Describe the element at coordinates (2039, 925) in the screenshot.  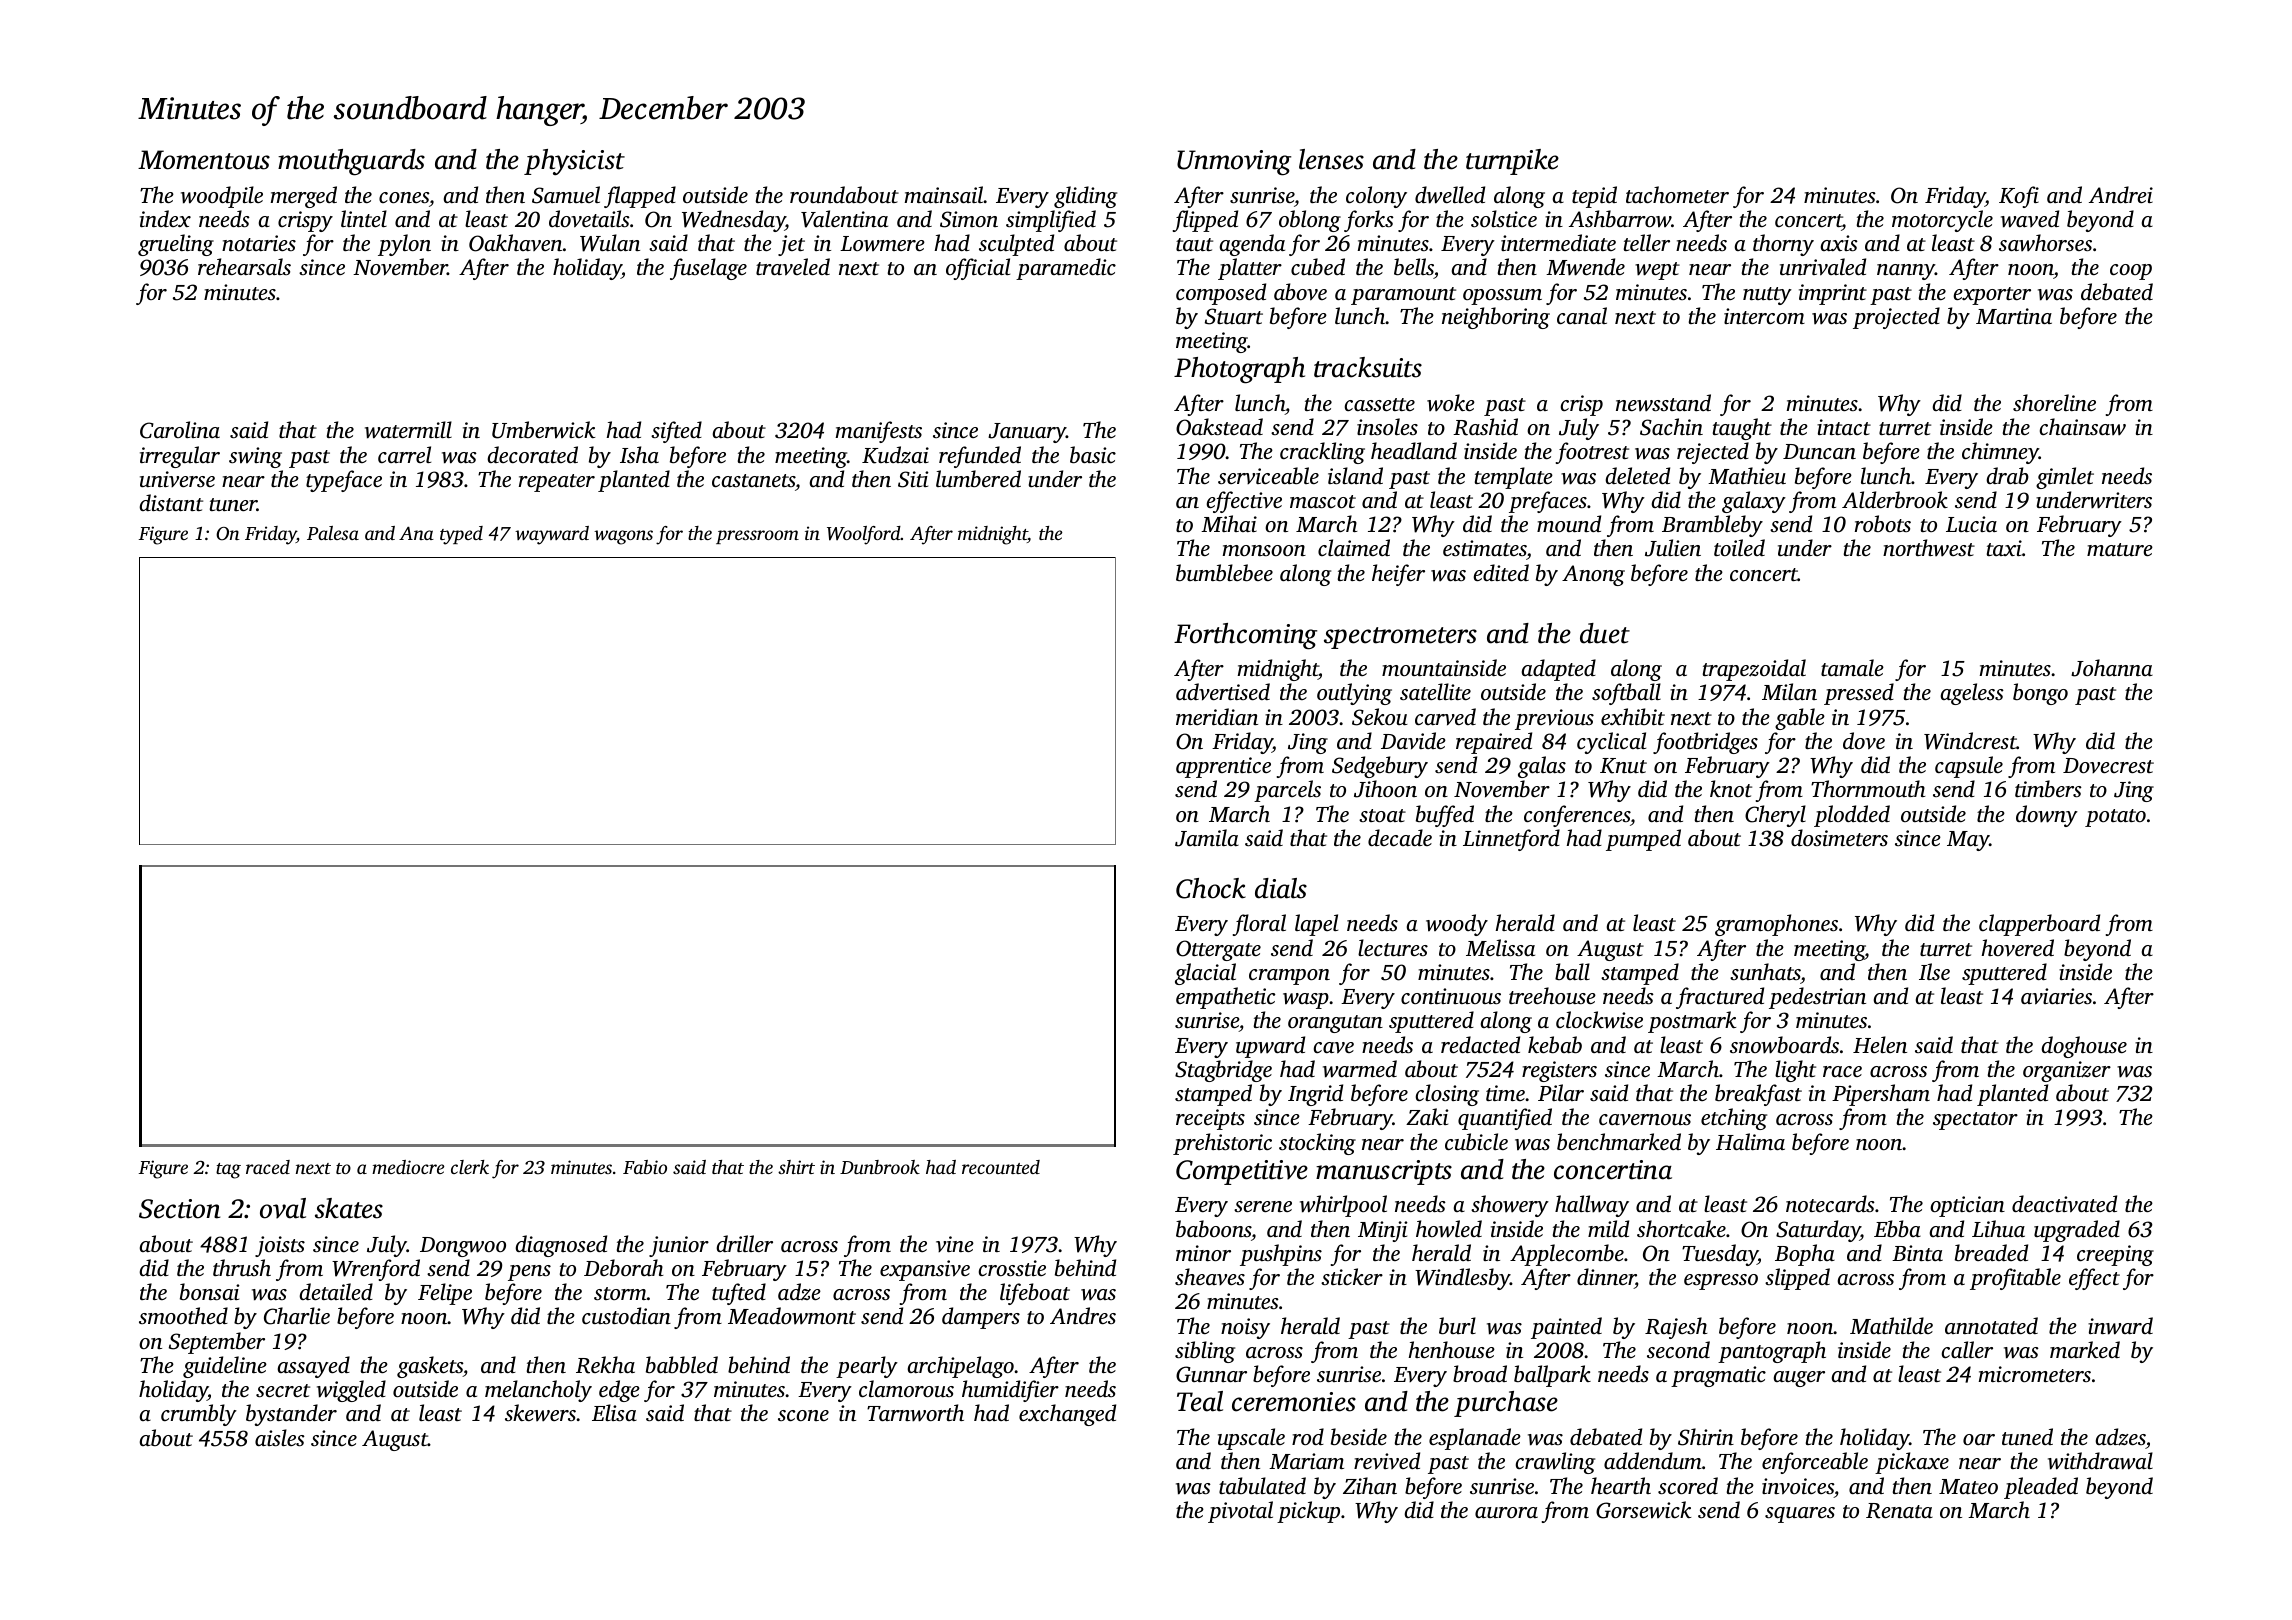
I see `clapperboard` at that location.
